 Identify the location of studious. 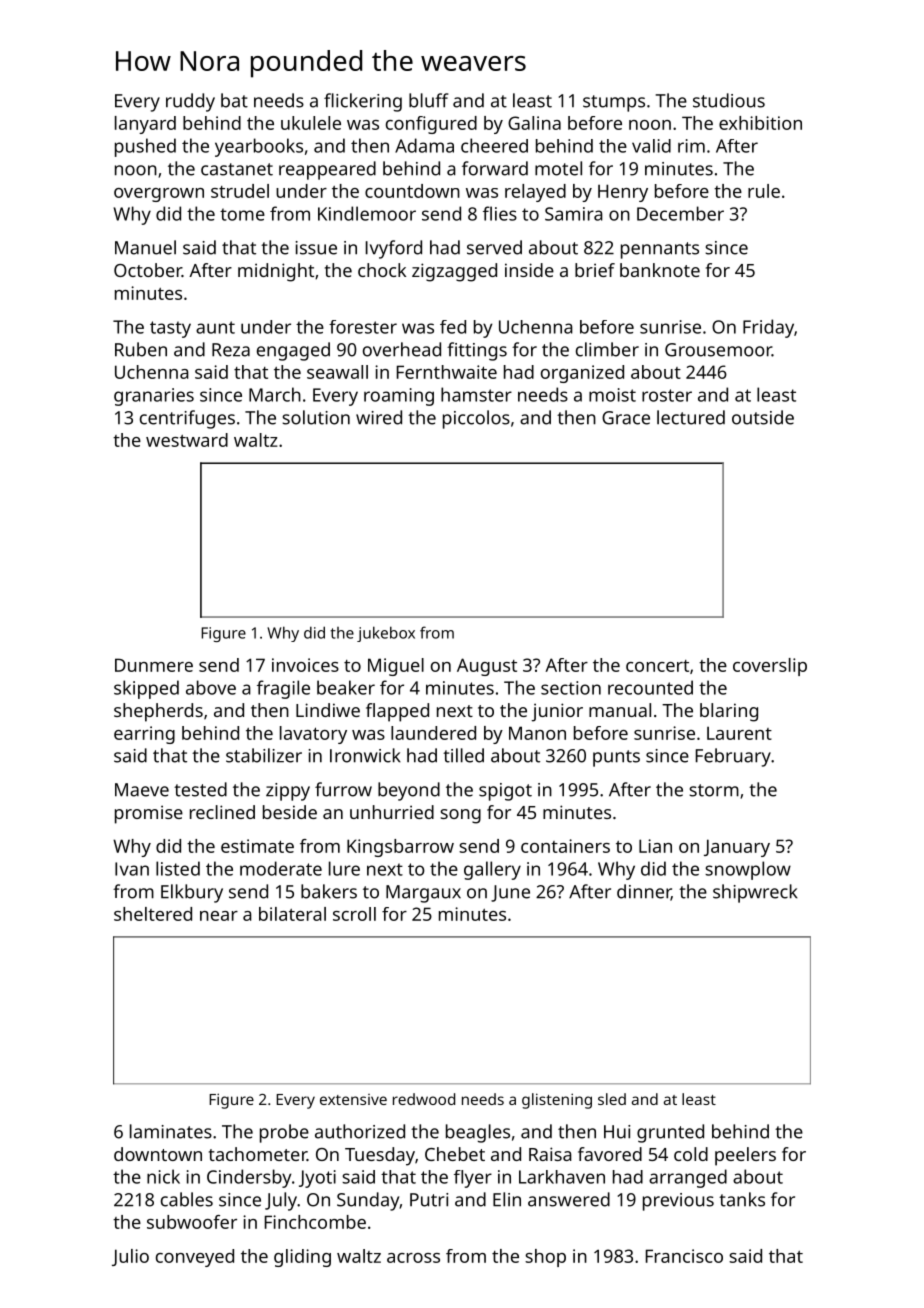
(729, 100).
